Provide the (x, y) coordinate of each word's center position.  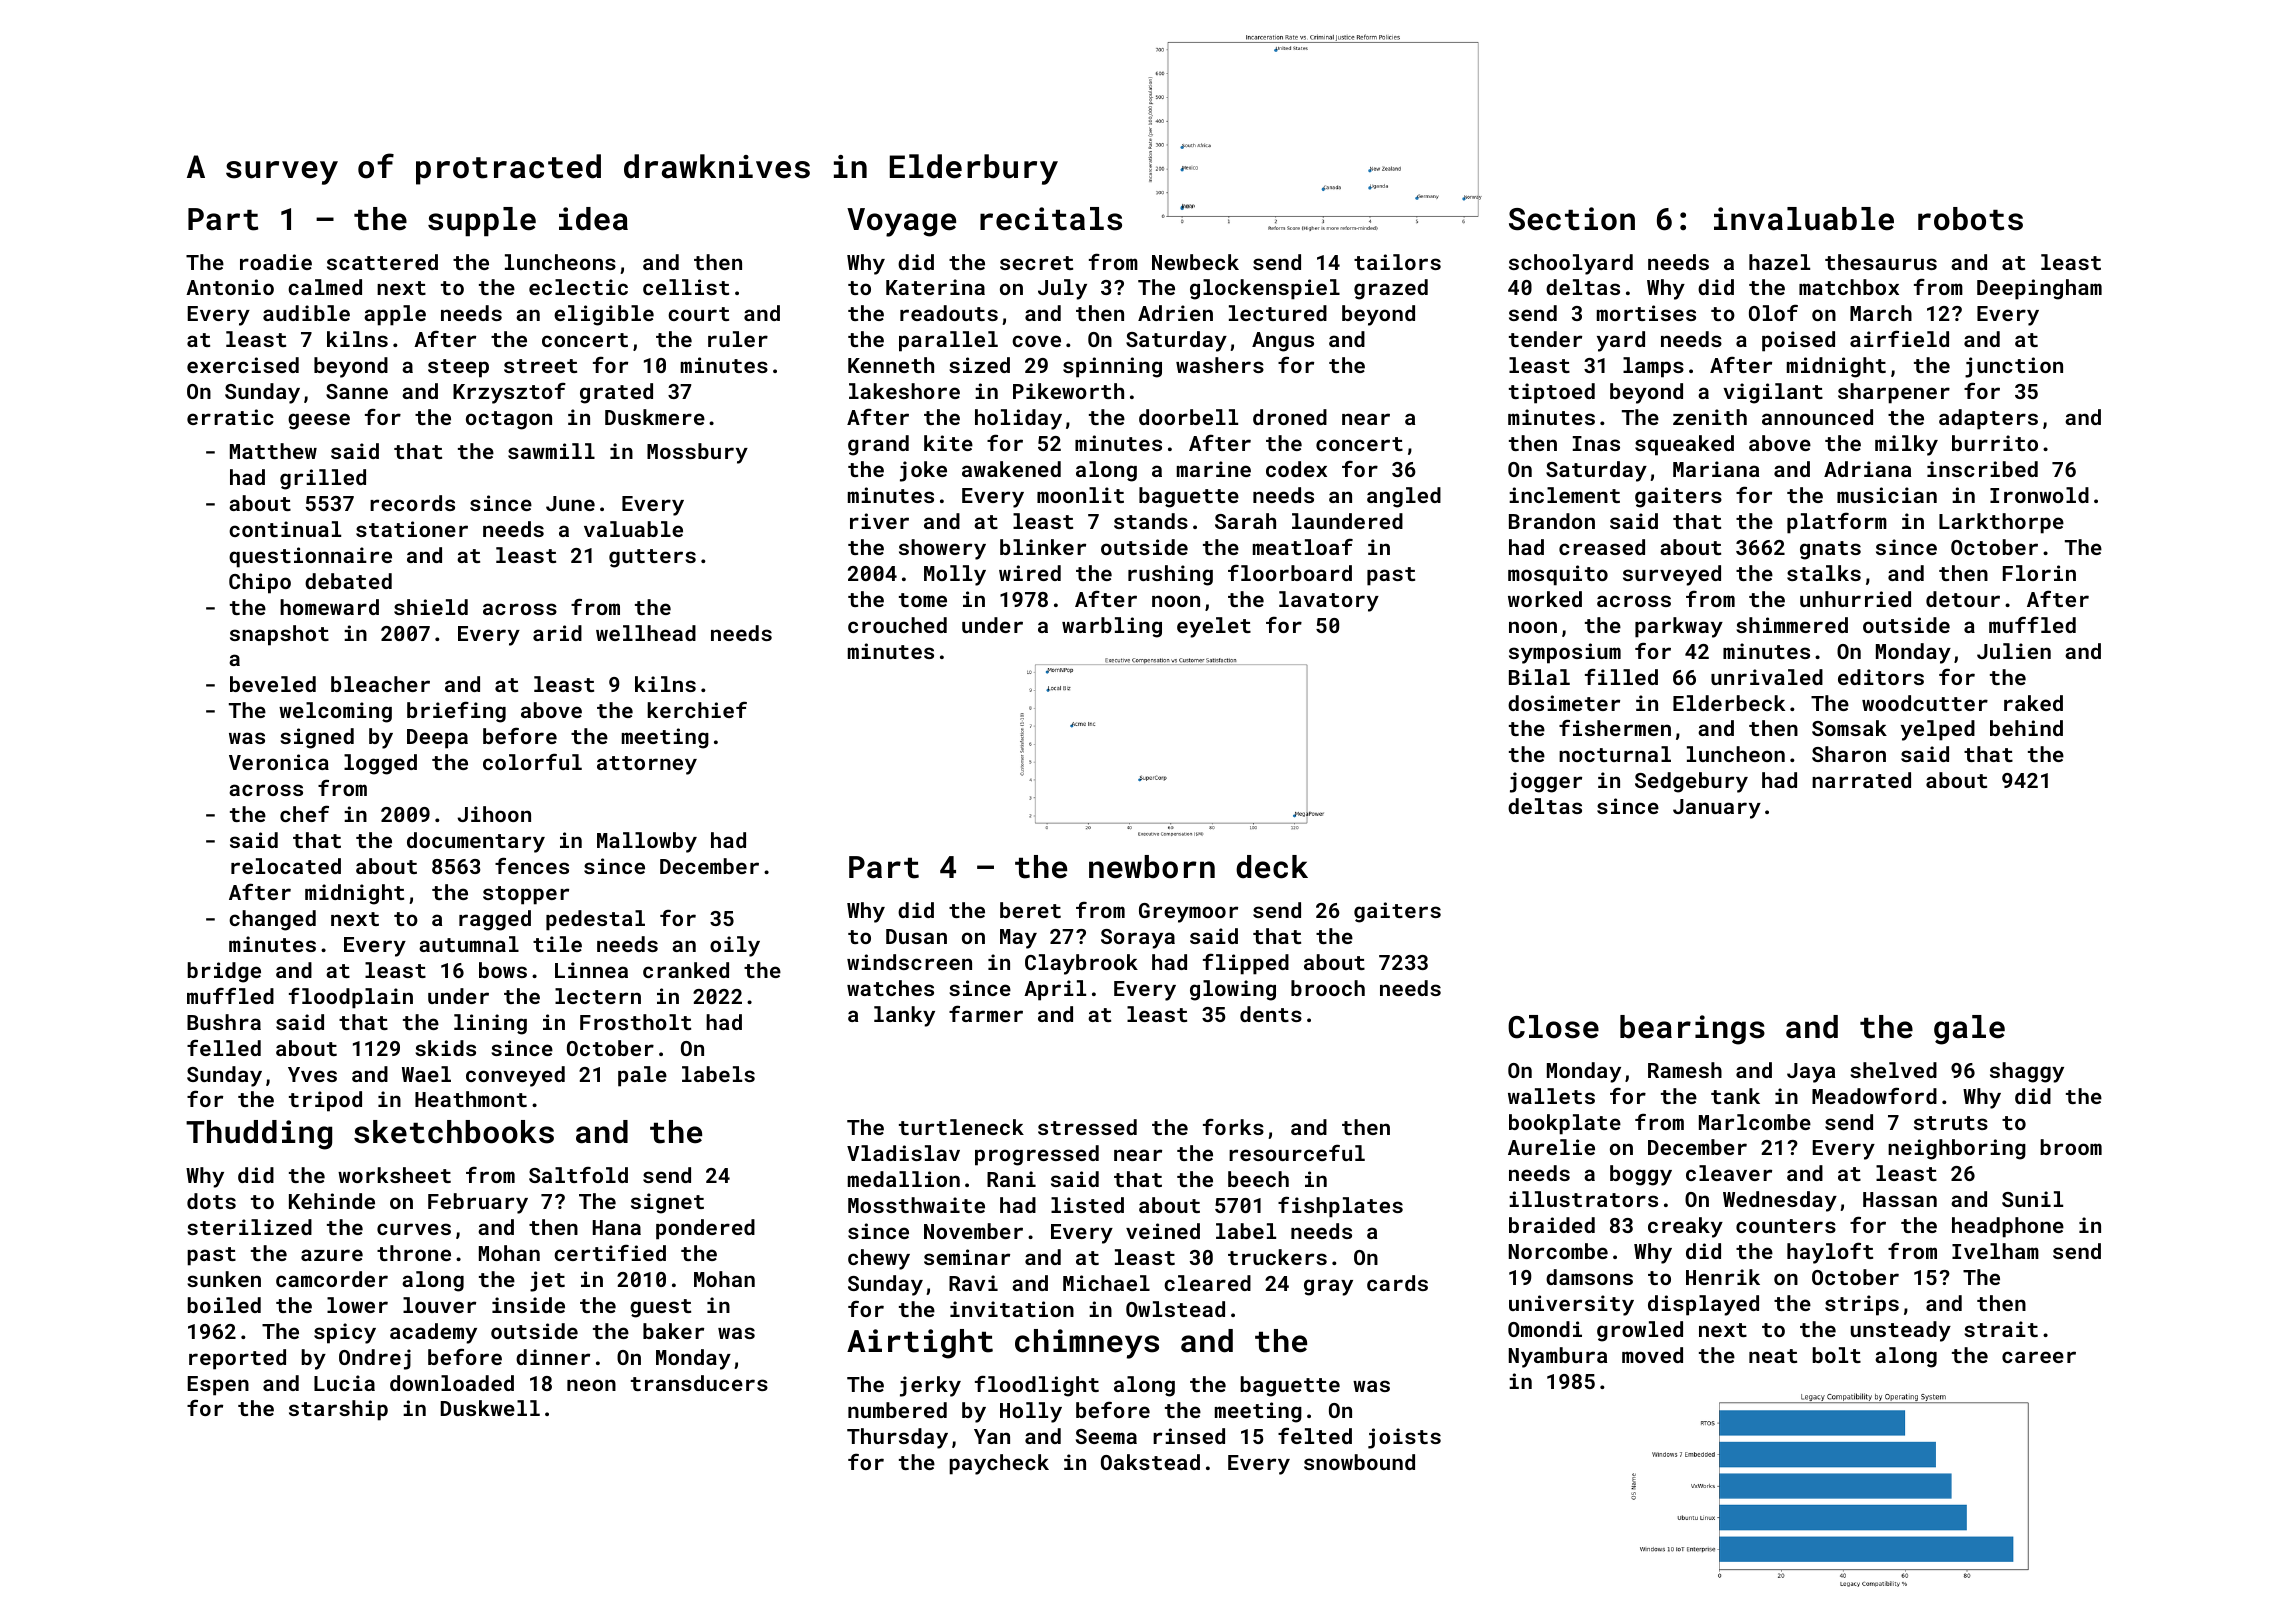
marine (1214, 469)
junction (2014, 367)
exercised (243, 365)
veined (1163, 1231)
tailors (1397, 262)
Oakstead (1150, 1462)
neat (1773, 1356)
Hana (617, 1227)
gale (1969, 1030)
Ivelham (1995, 1251)
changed (272, 920)
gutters (652, 558)
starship (338, 1410)
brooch (1328, 988)
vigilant (1773, 393)
